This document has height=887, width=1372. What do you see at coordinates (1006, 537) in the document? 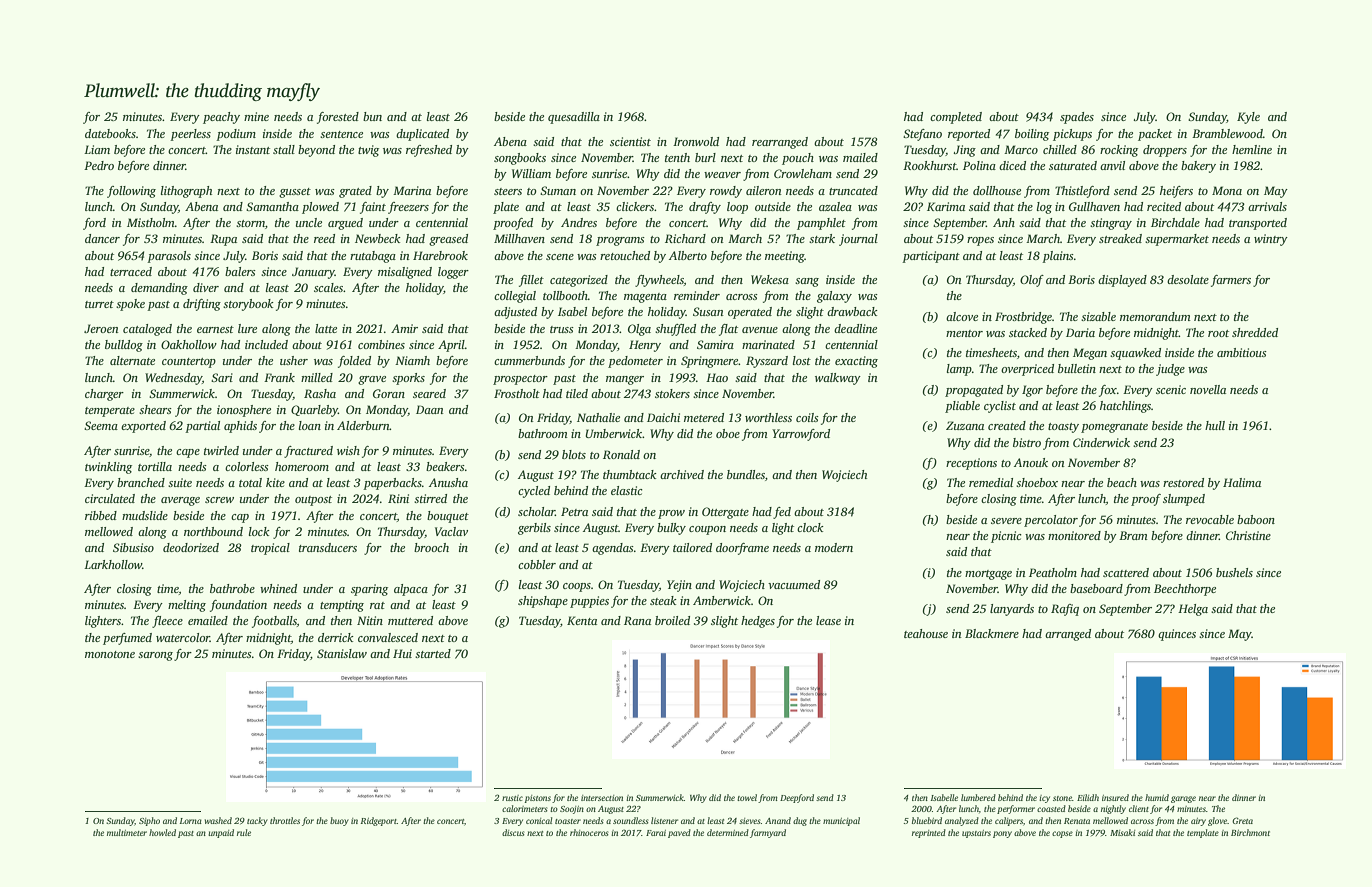
I see `picnic` at bounding box center [1006, 537].
